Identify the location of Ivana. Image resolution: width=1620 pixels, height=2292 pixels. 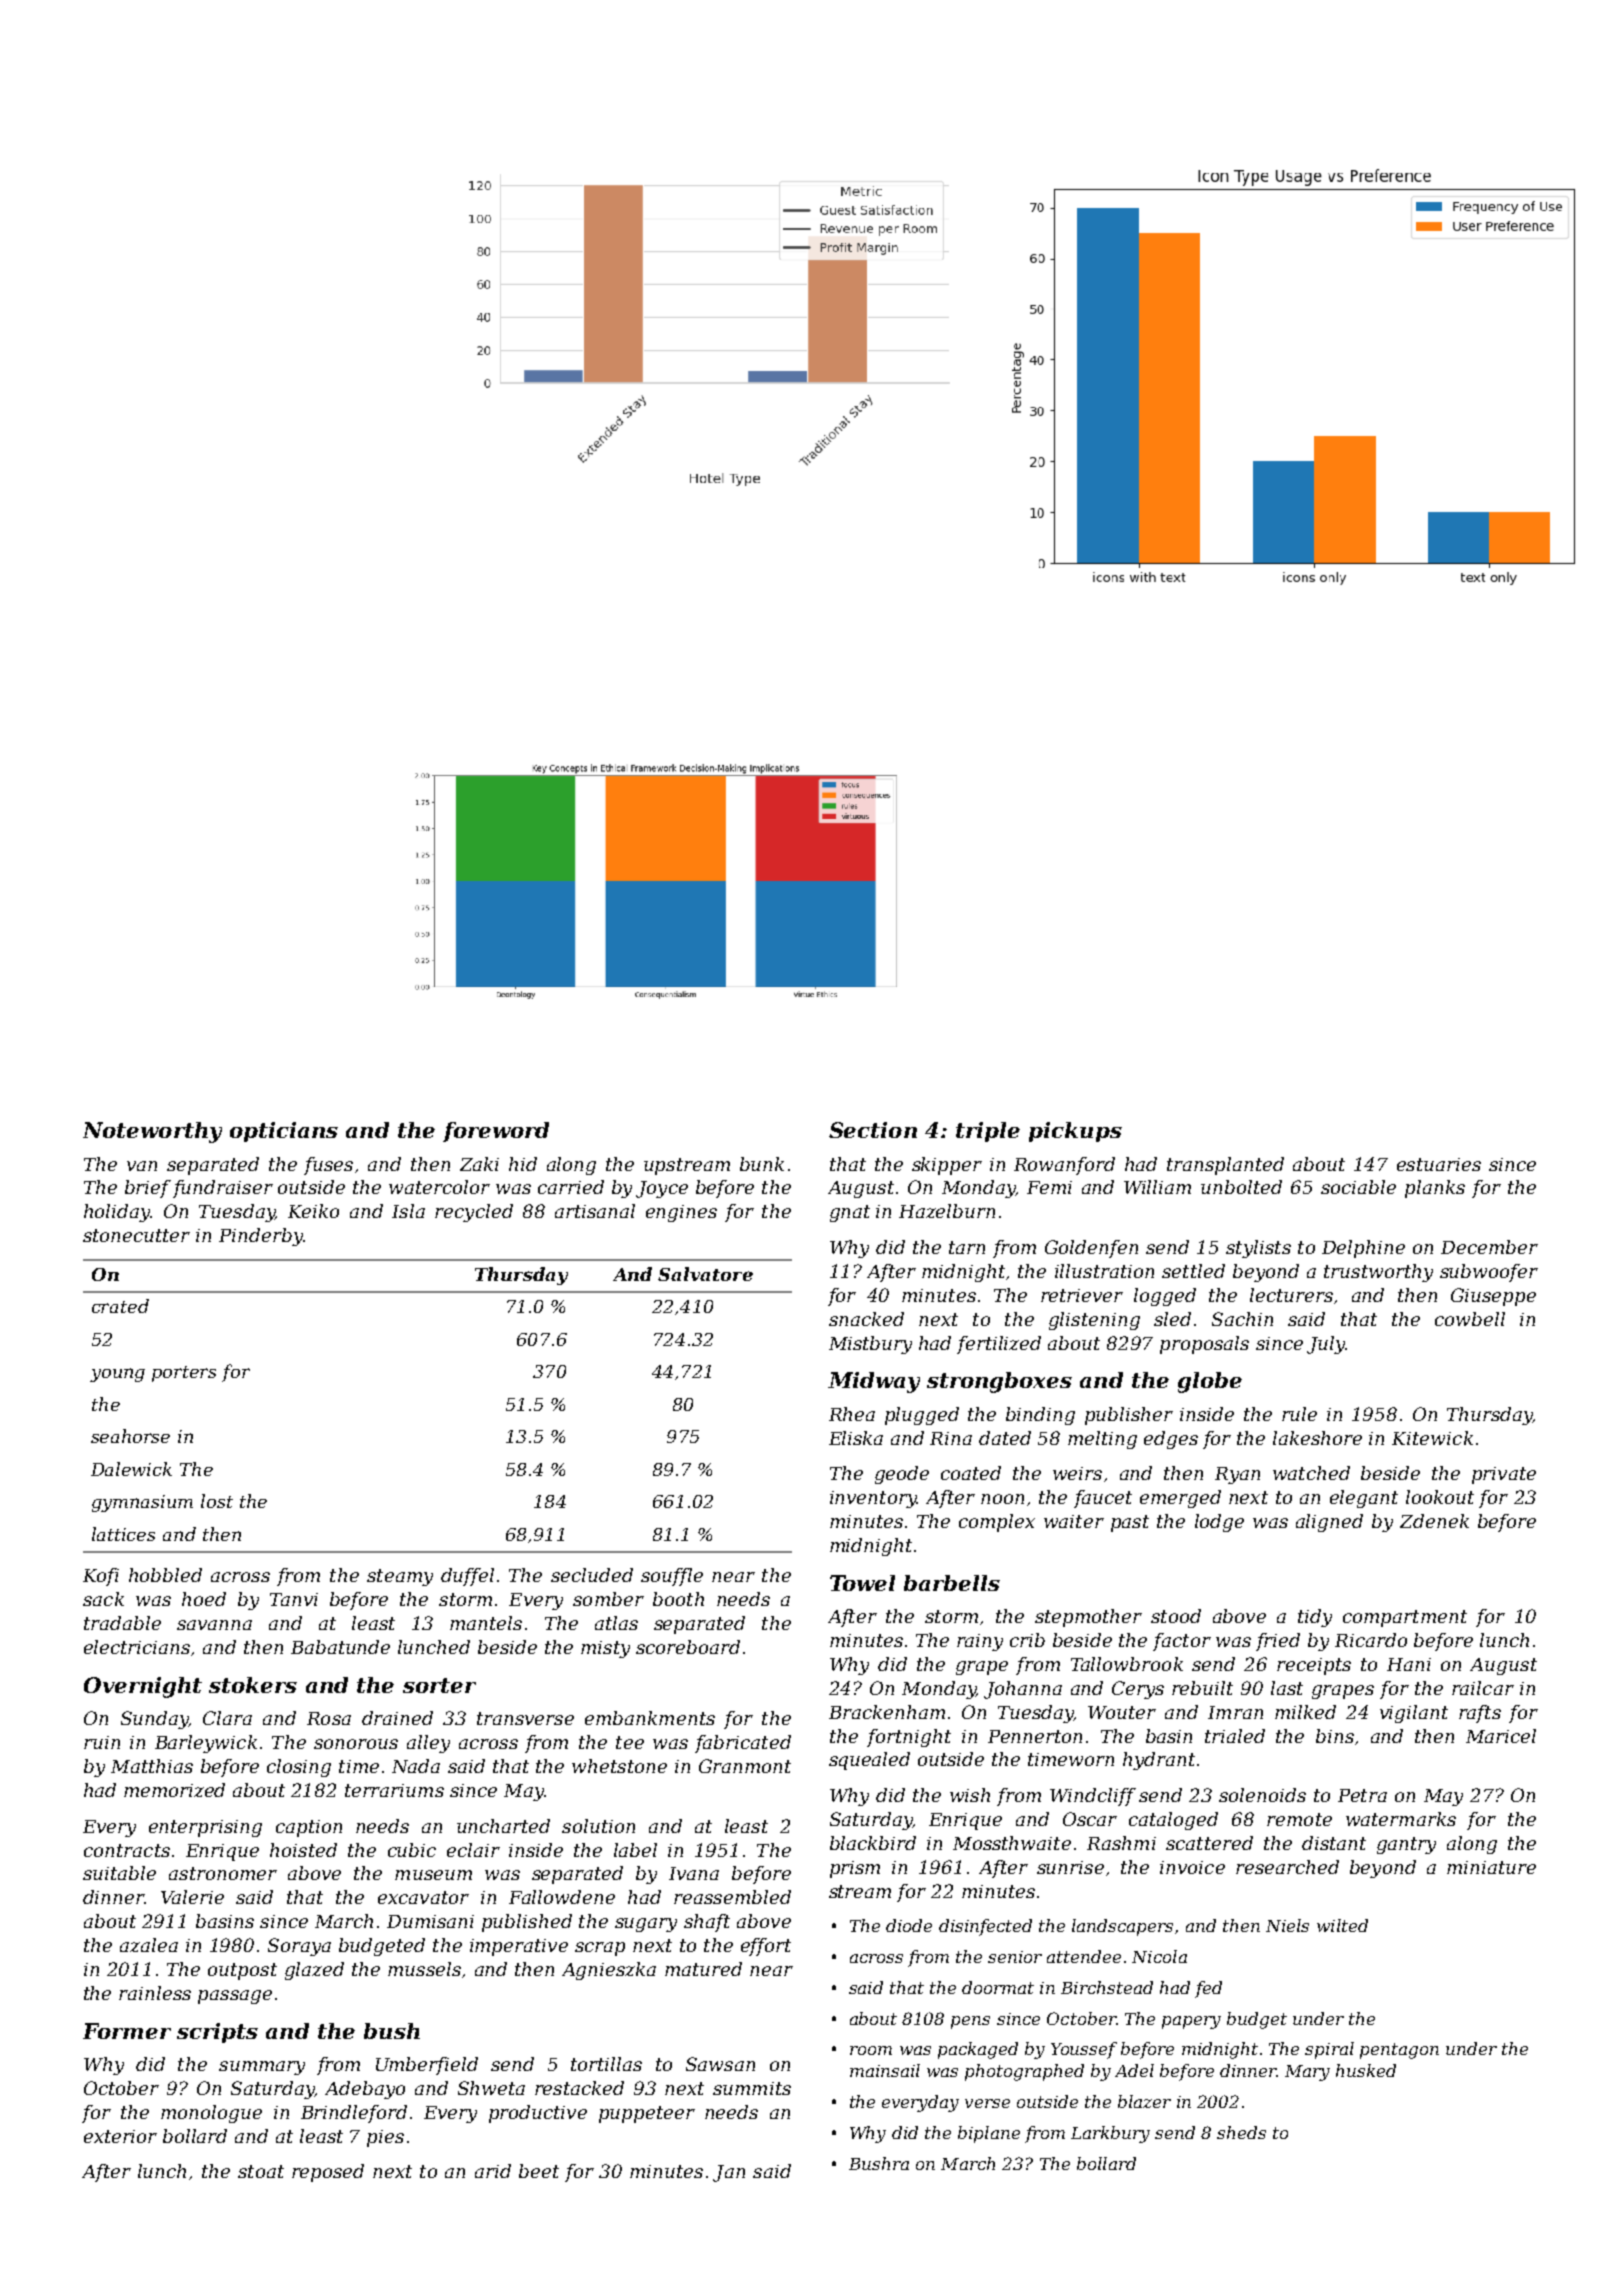
(694, 1873).
